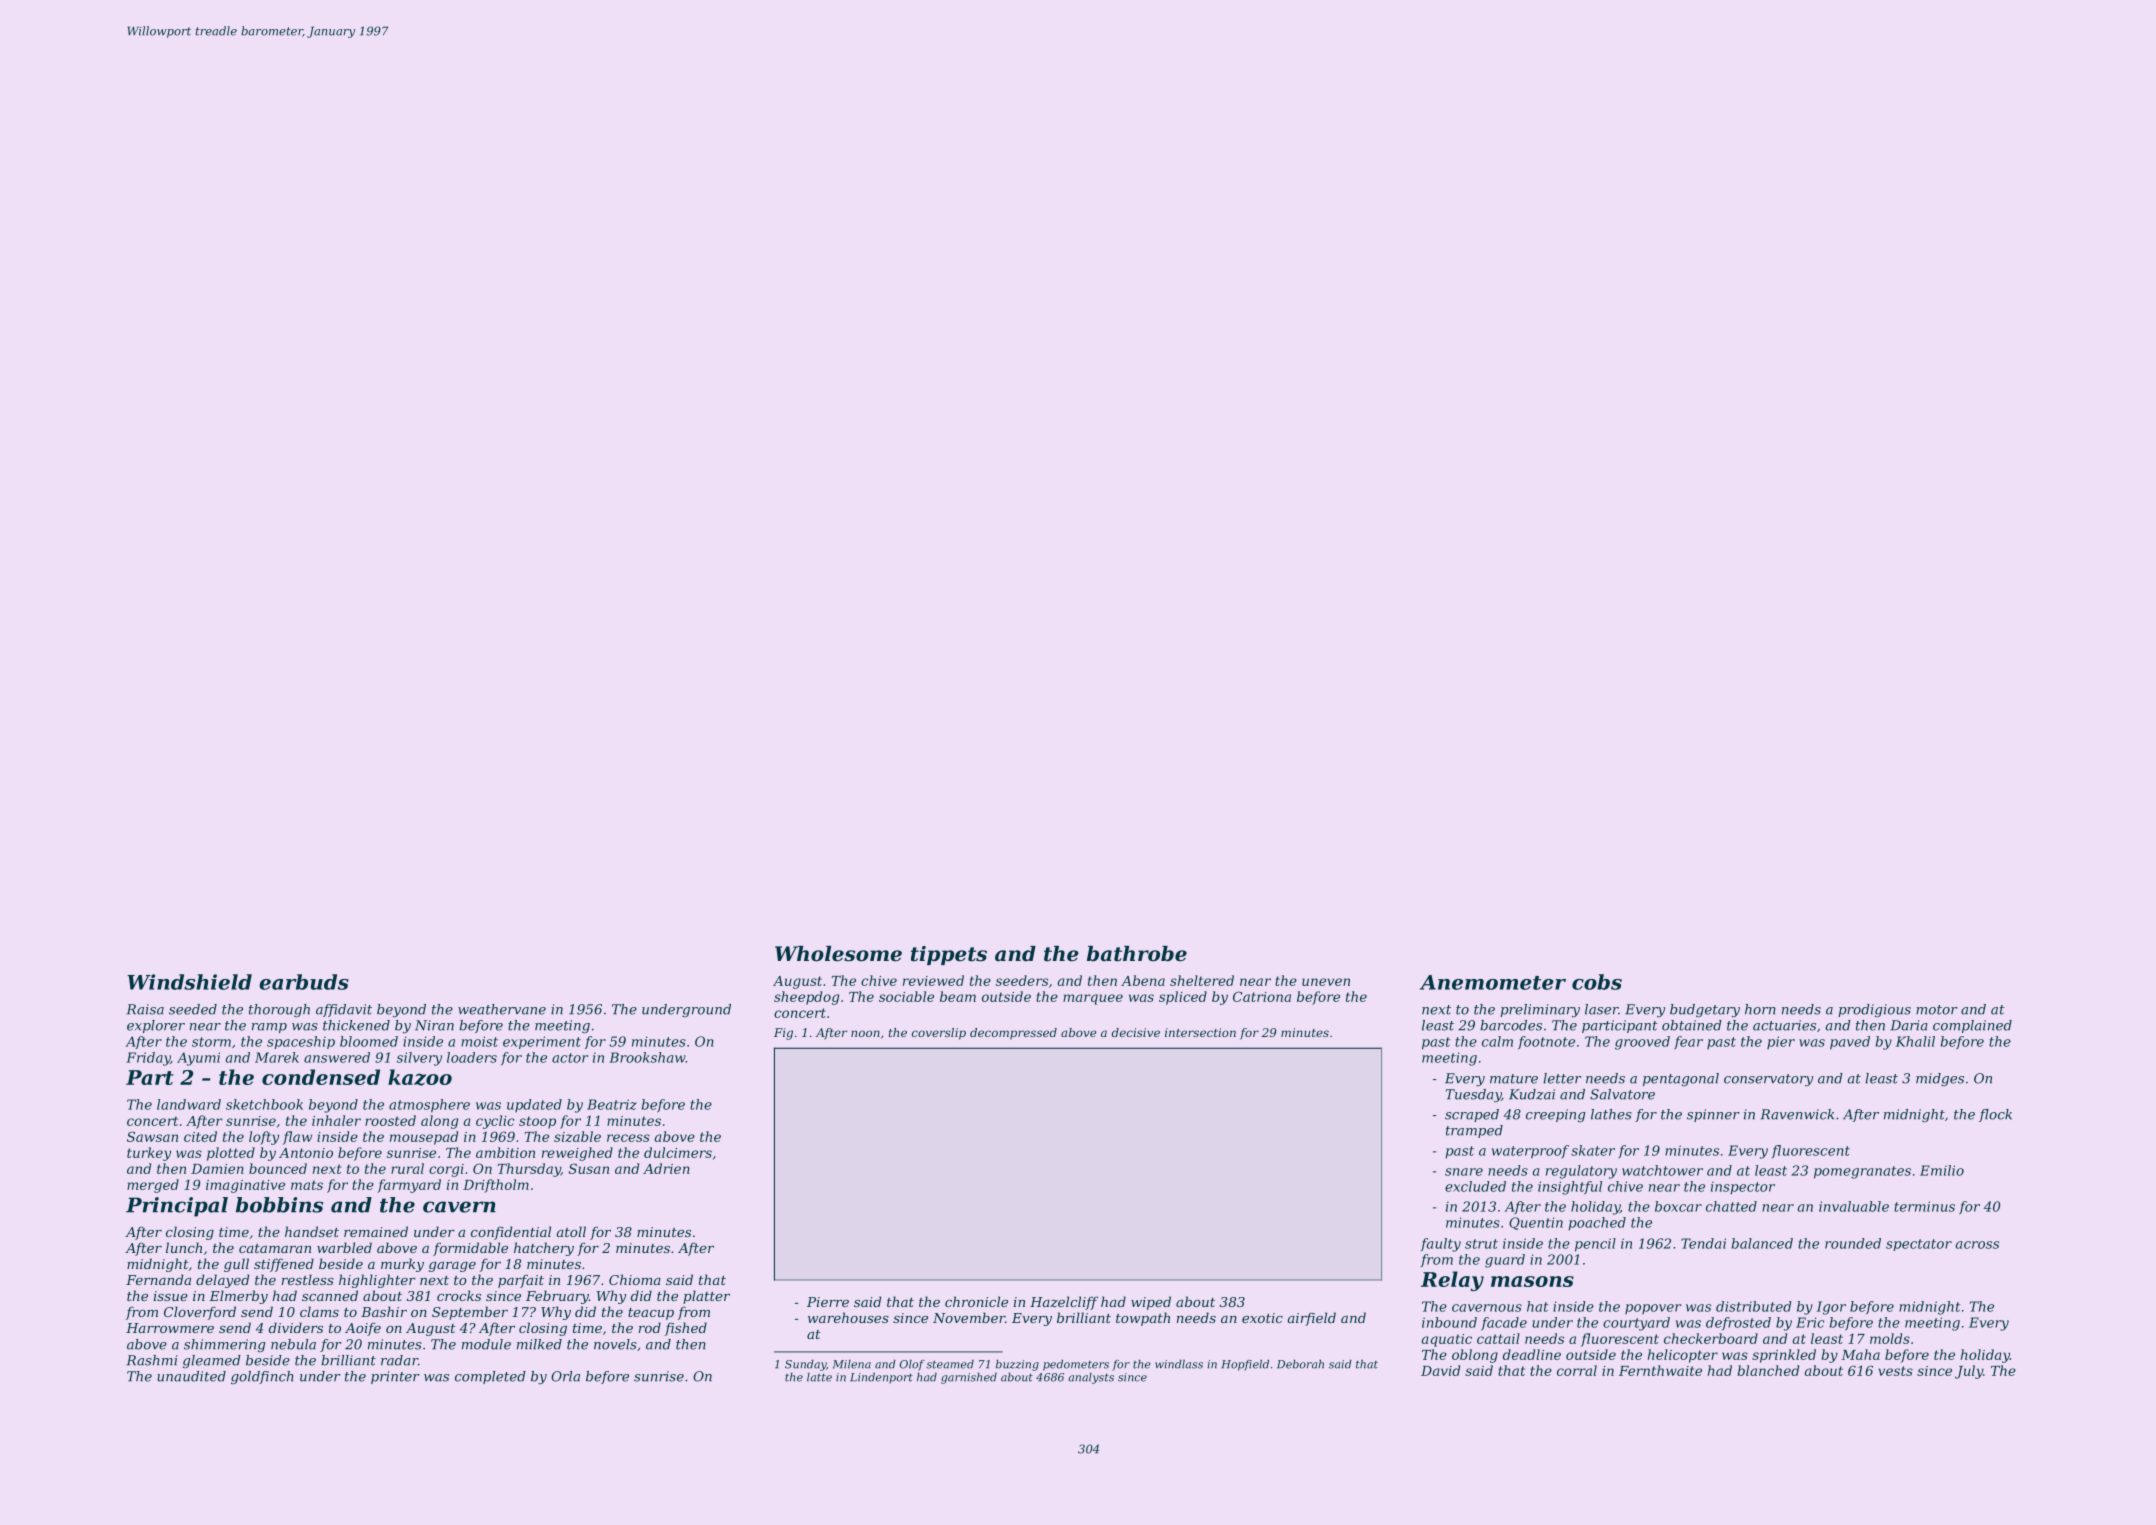  I want to click on gull, so click(236, 1265).
